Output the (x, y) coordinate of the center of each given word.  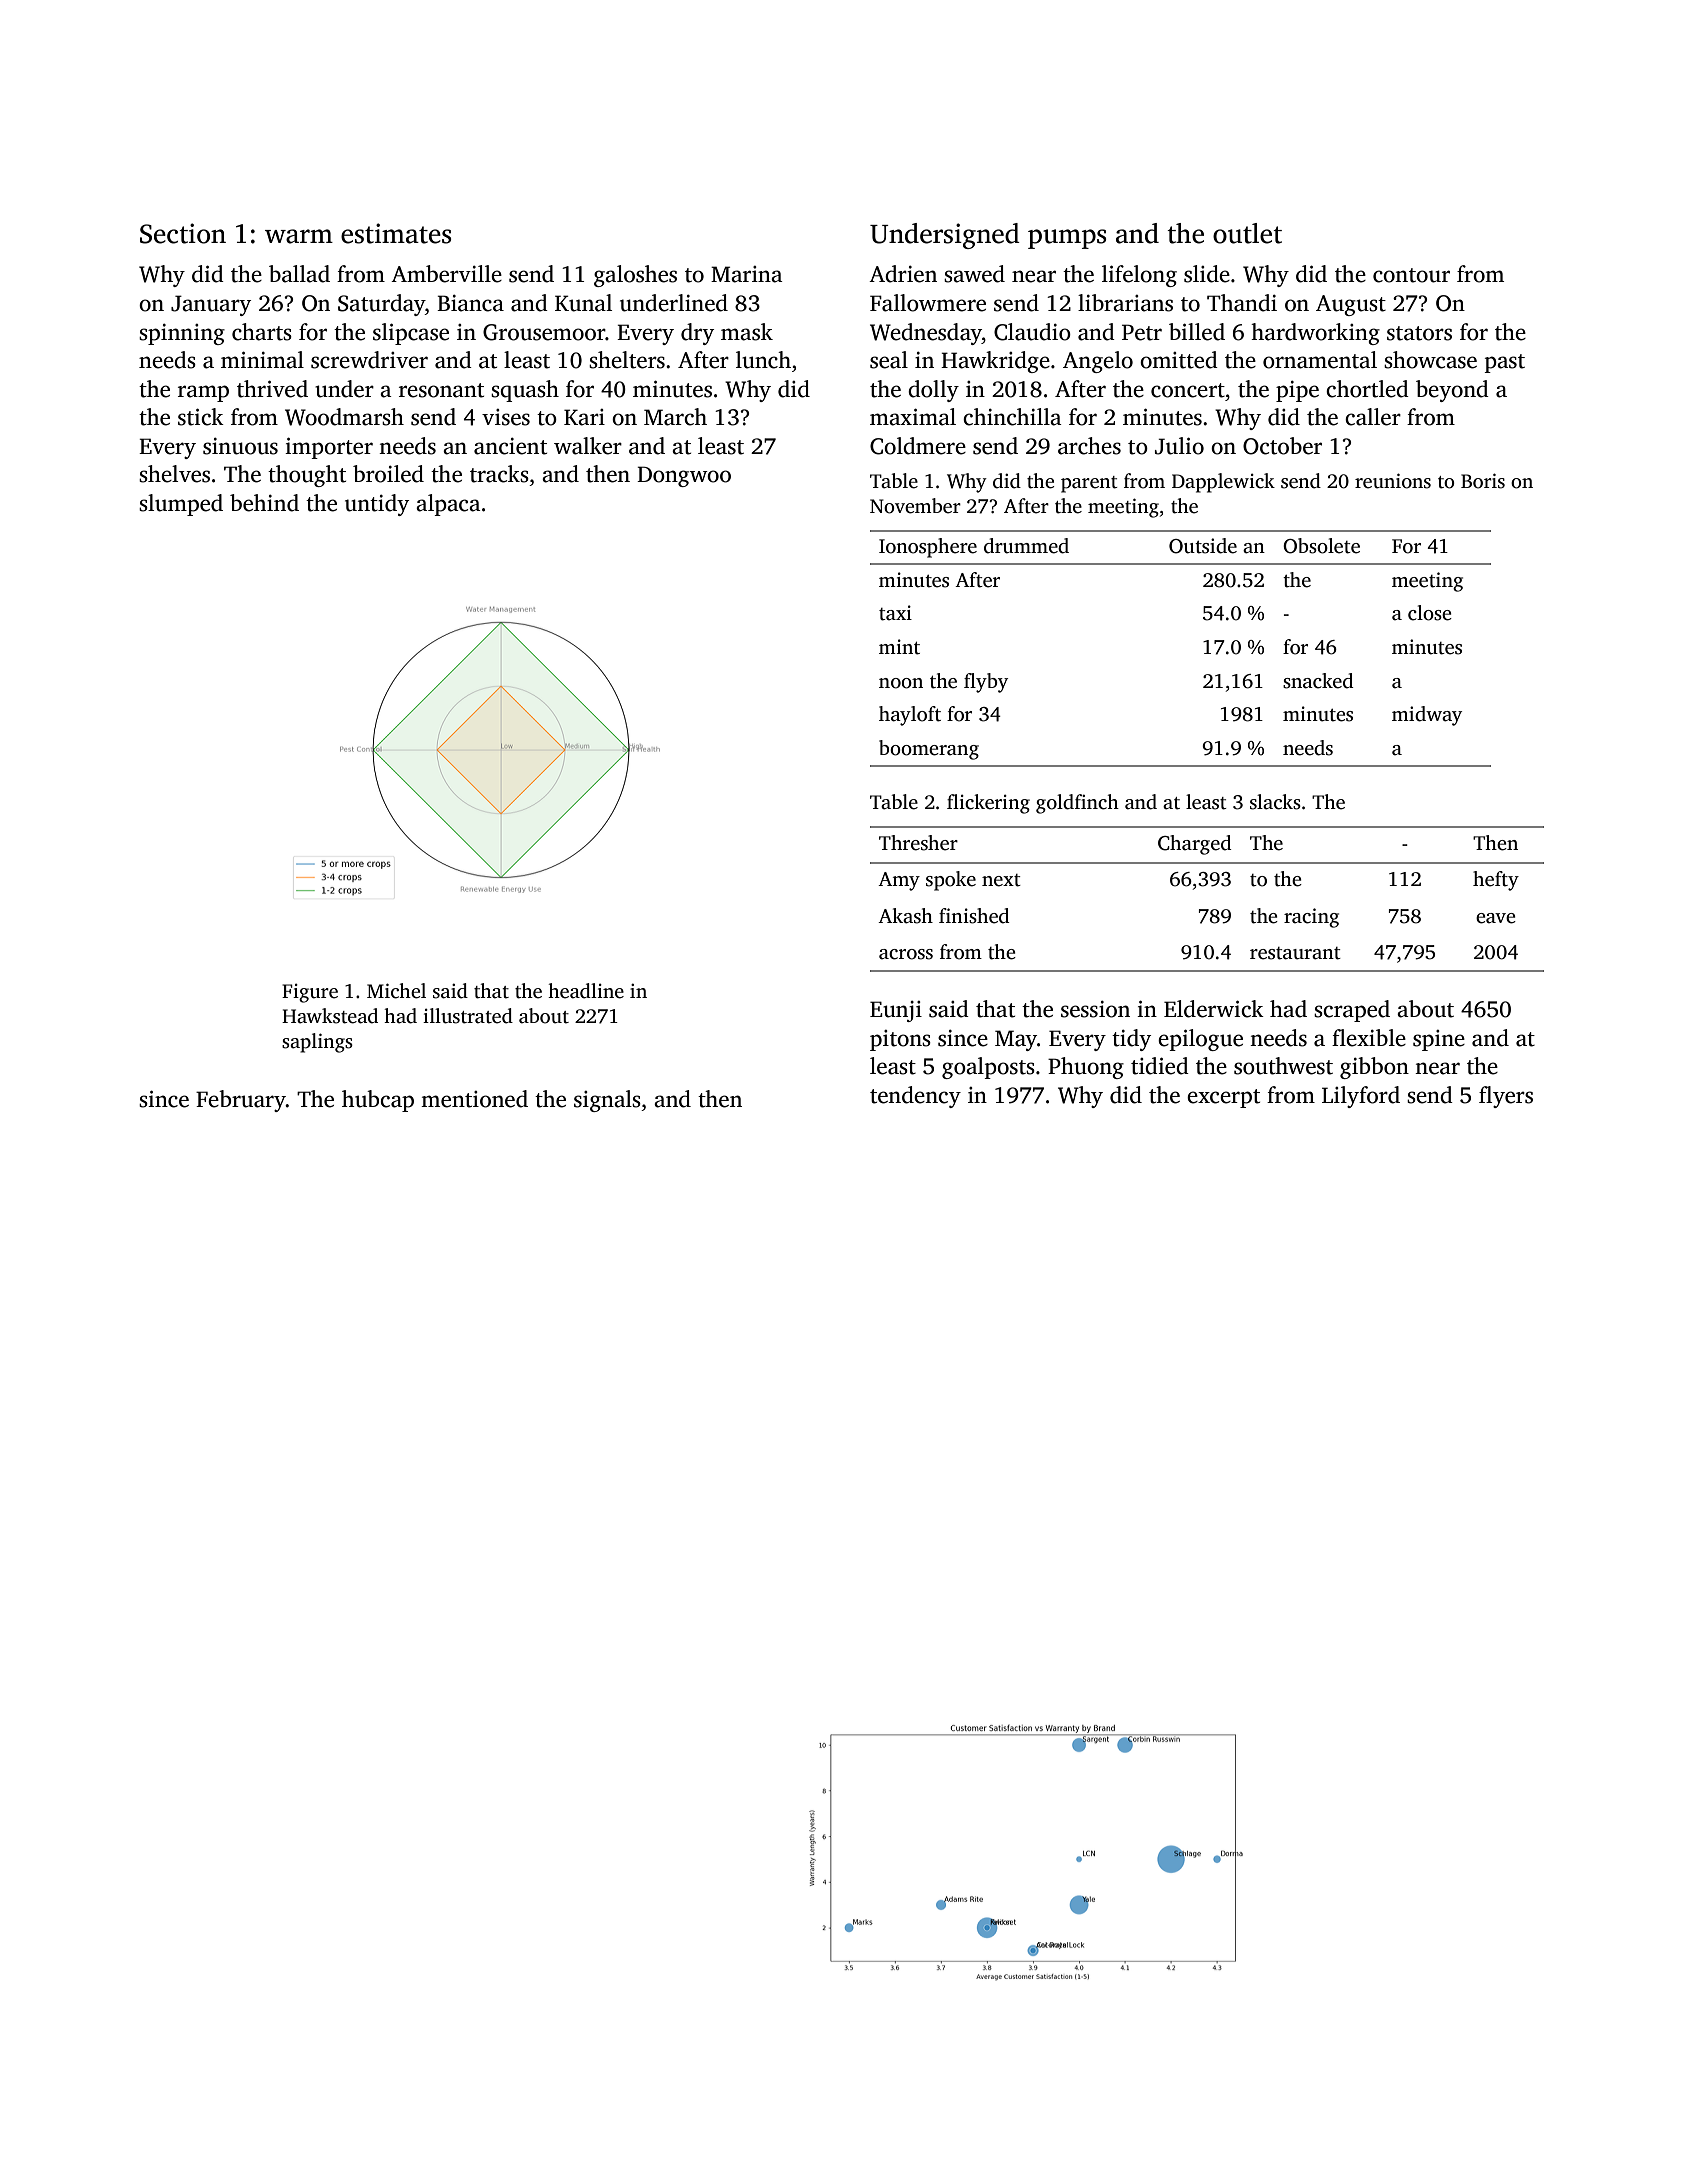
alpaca (448, 505)
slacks (1275, 802)
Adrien (903, 274)
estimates (396, 233)
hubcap (378, 1101)
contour (1411, 275)
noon (901, 683)
